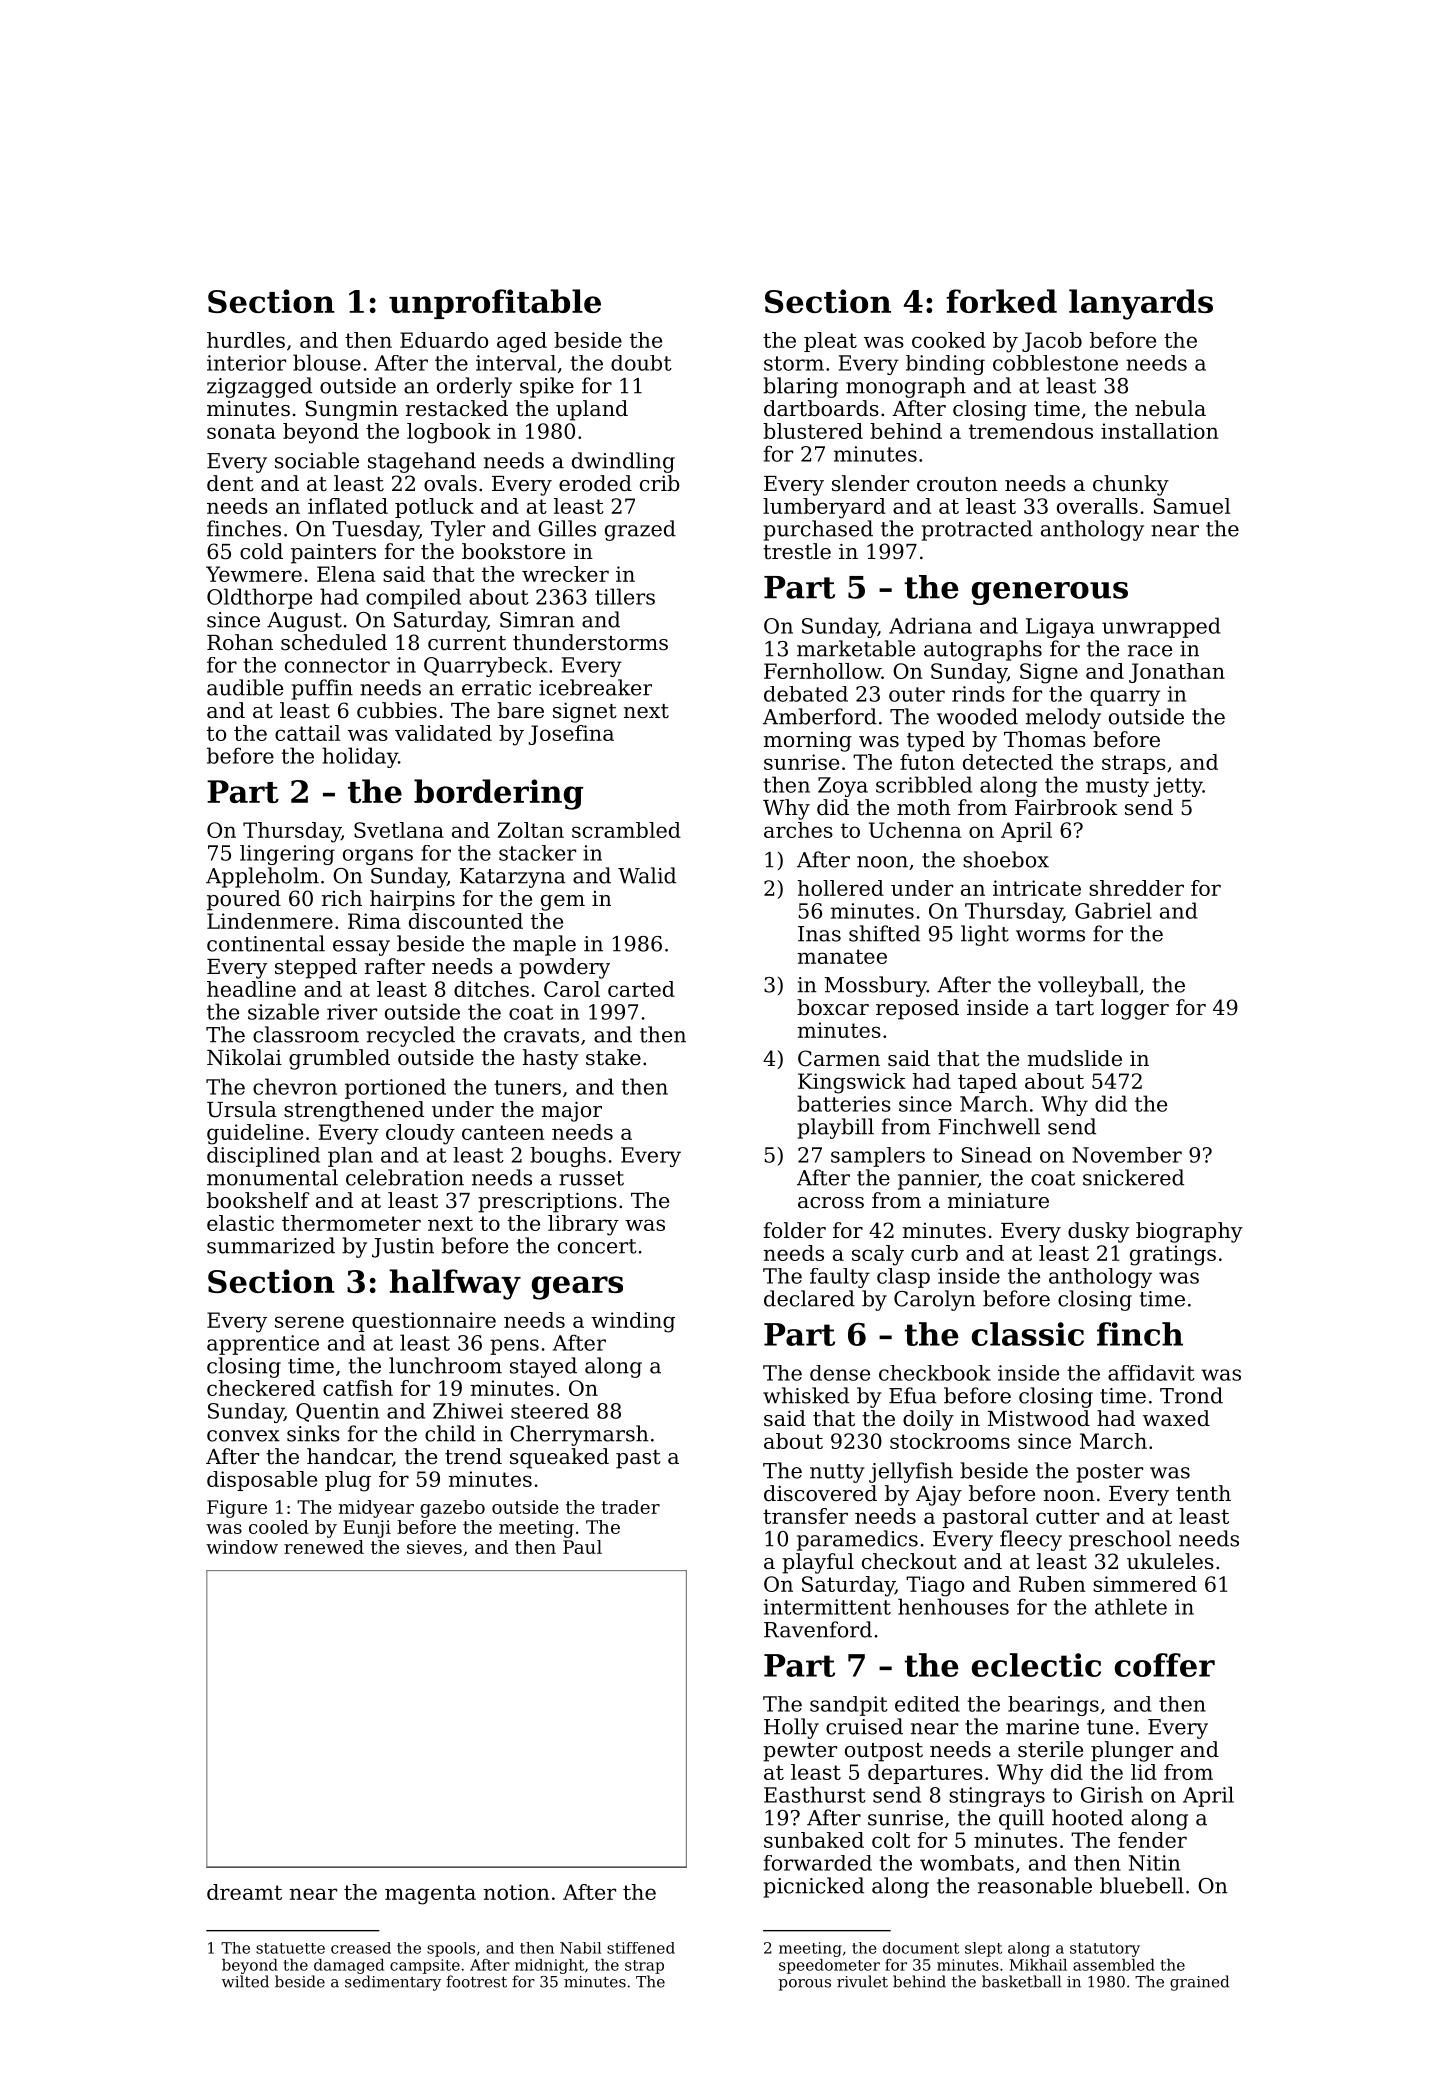 Image resolution: width=1450 pixels, height=2100 pixels. Describe the element at coordinates (572, 1111) in the page. I see `major` at that location.
